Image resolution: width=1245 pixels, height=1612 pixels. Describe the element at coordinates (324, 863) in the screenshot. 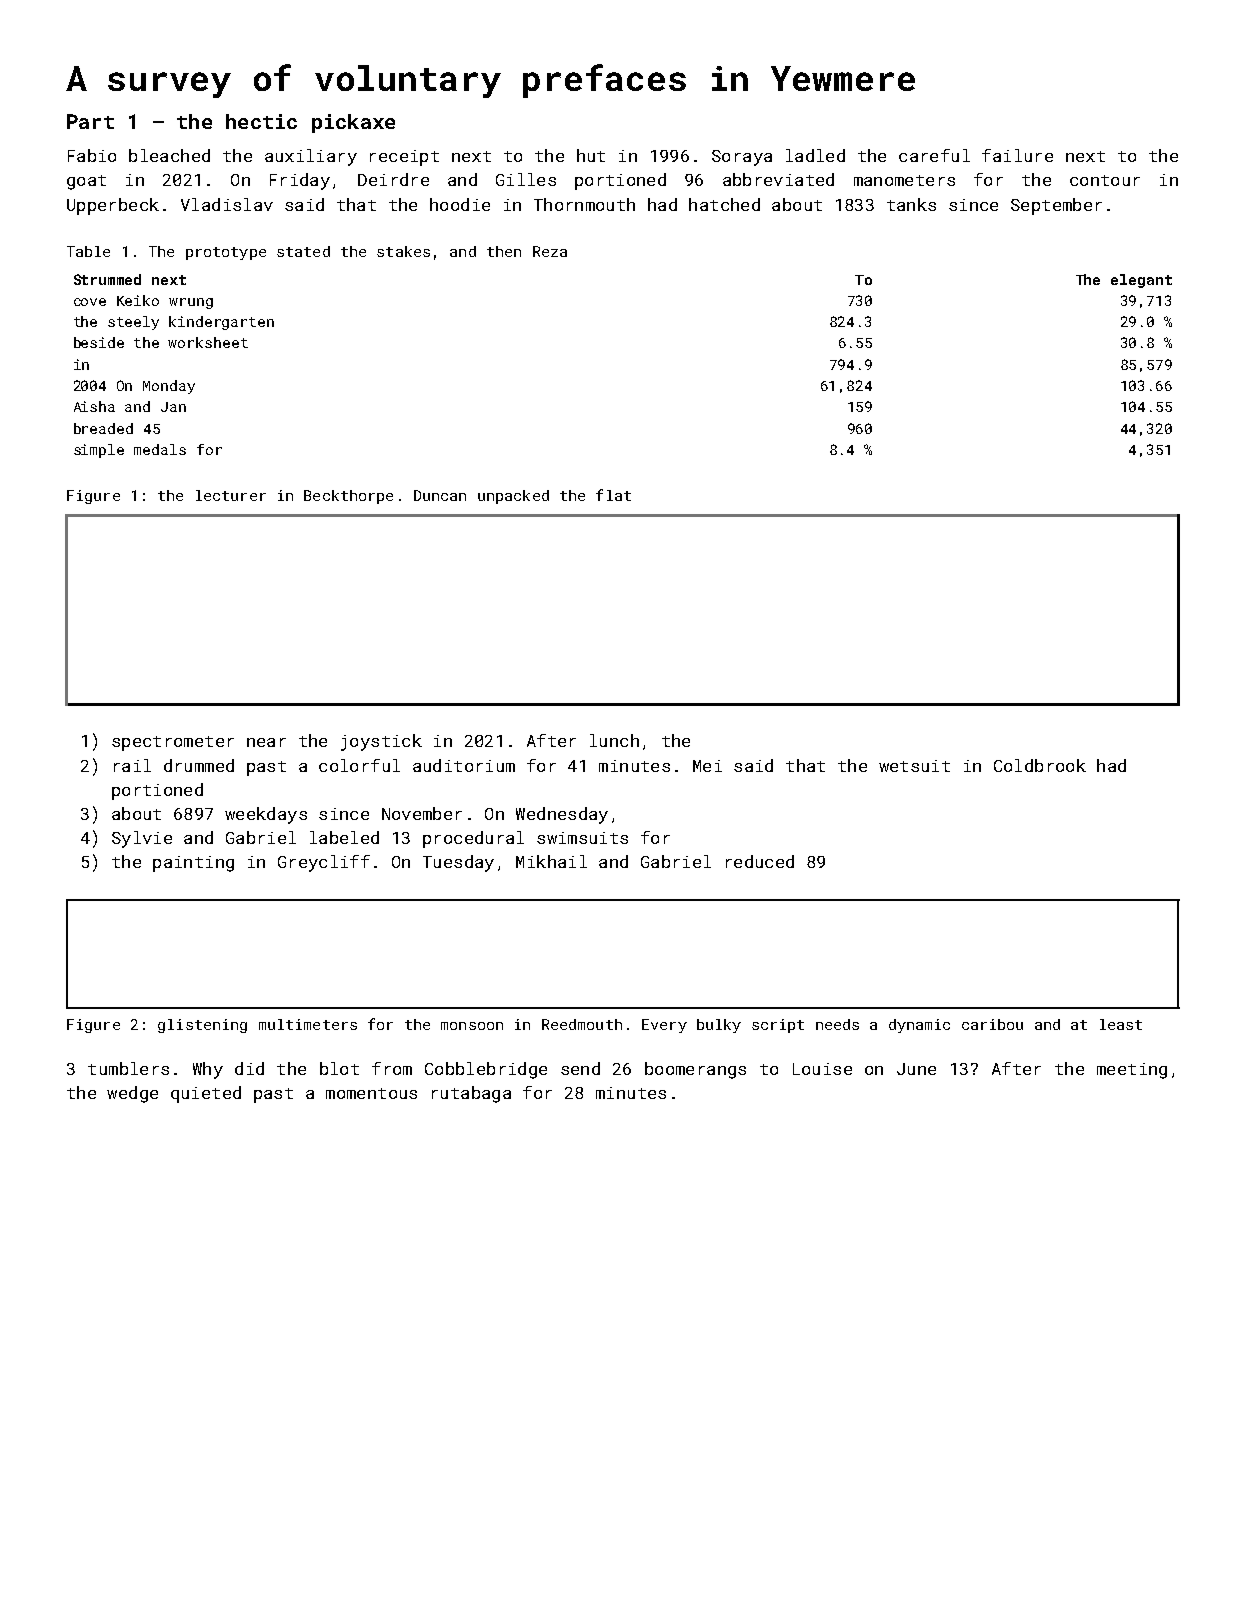

I see `Greycliff` at that location.
